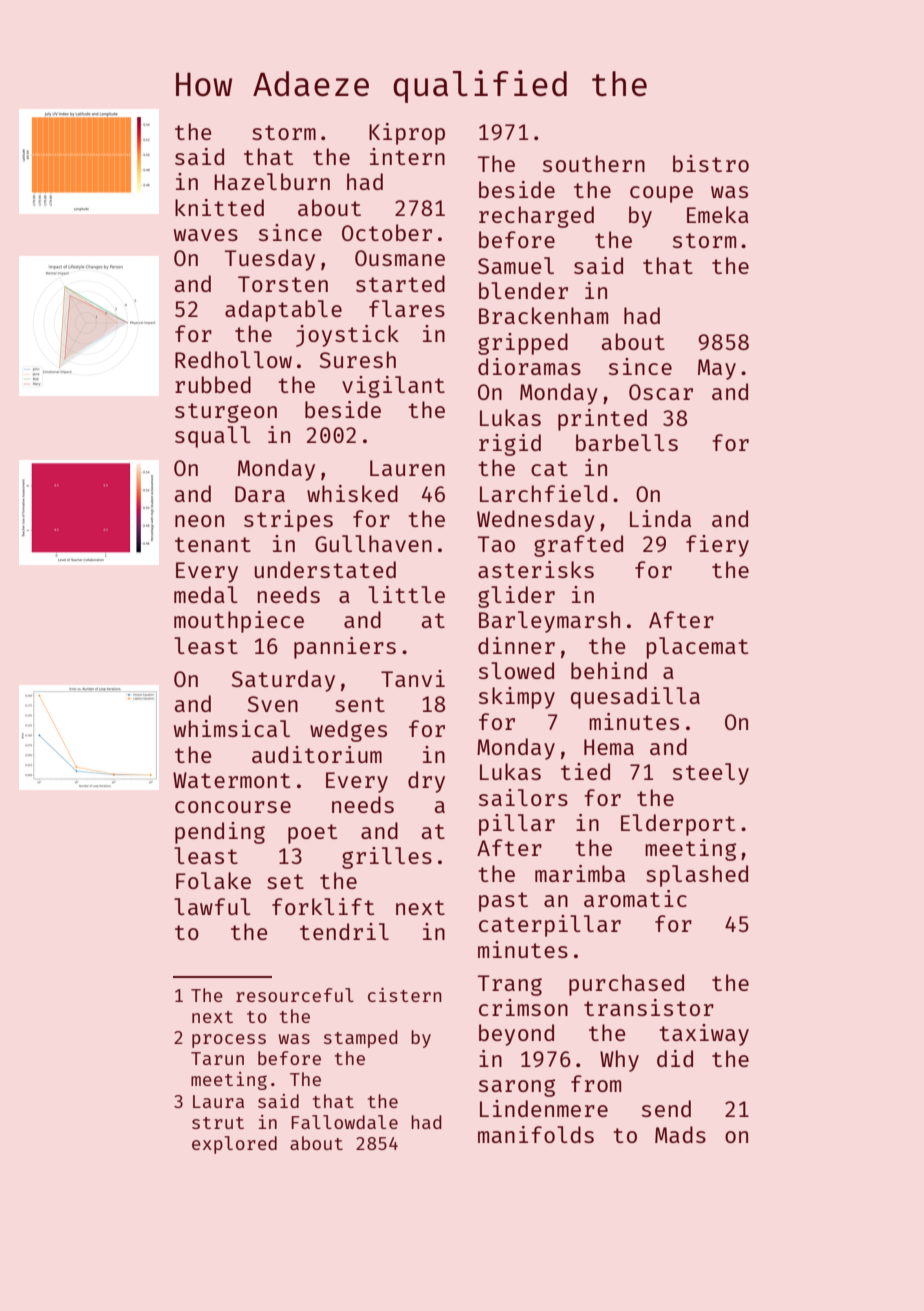  What do you see at coordinates (407, 134) in the screenshot?
I see `Kiprop` at bounding box center [407, 134].
